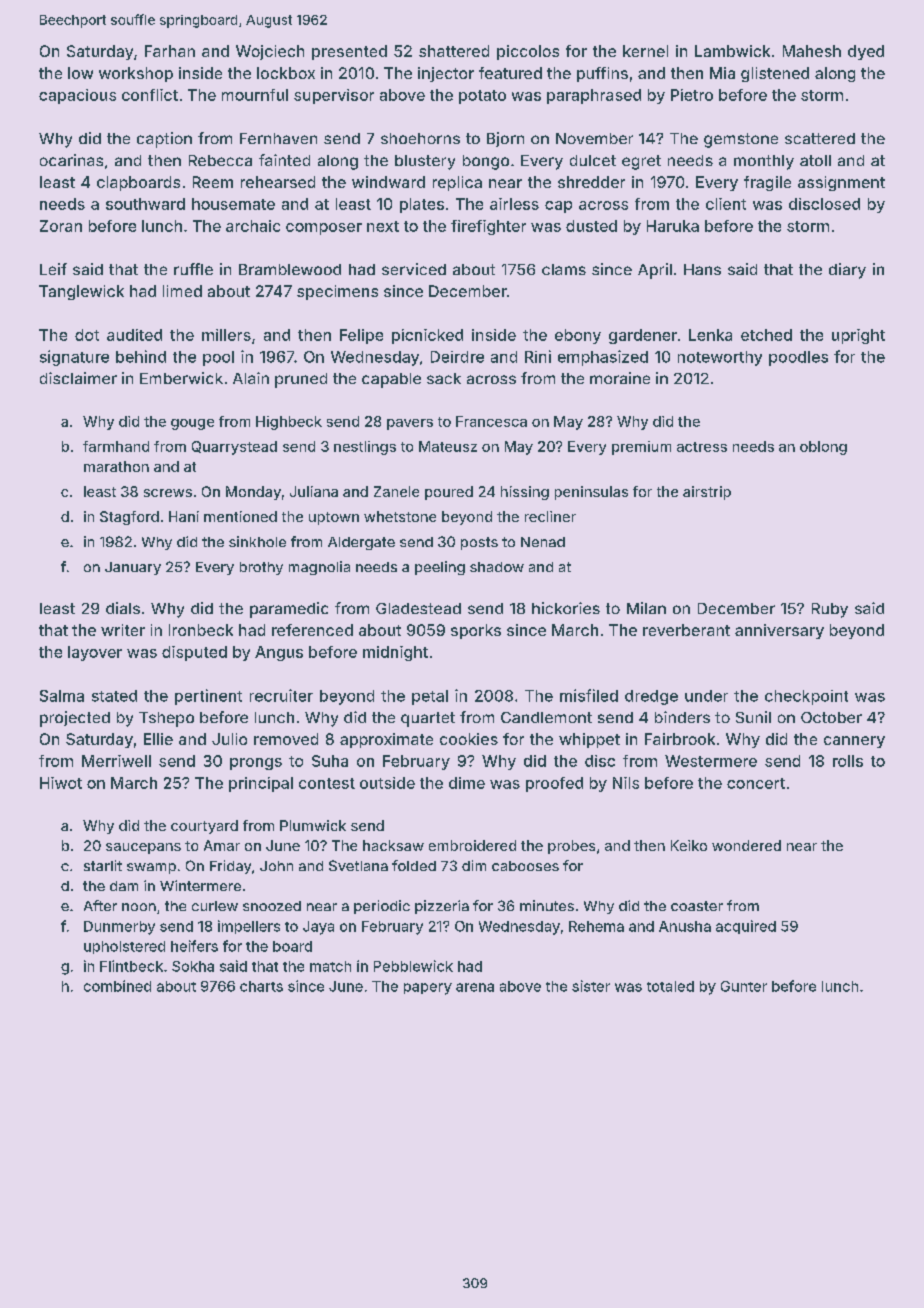 The height and width of the page is (1308, 924). What do you see at coordinates (641, 162) in the page?
I see `egret` at bounding box center [641, 162].
